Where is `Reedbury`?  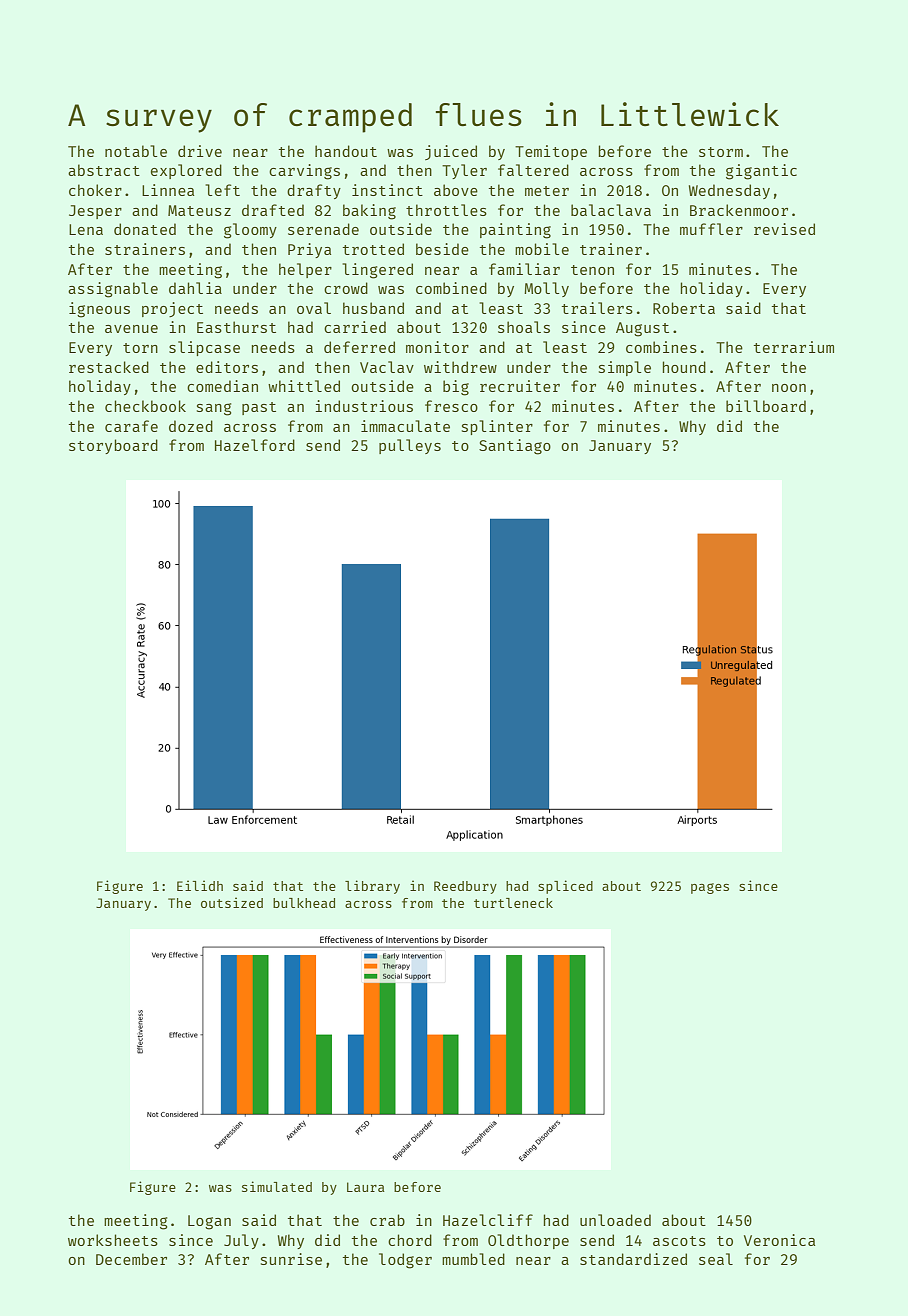 Reedbury is located at coordinates (465, 887).
